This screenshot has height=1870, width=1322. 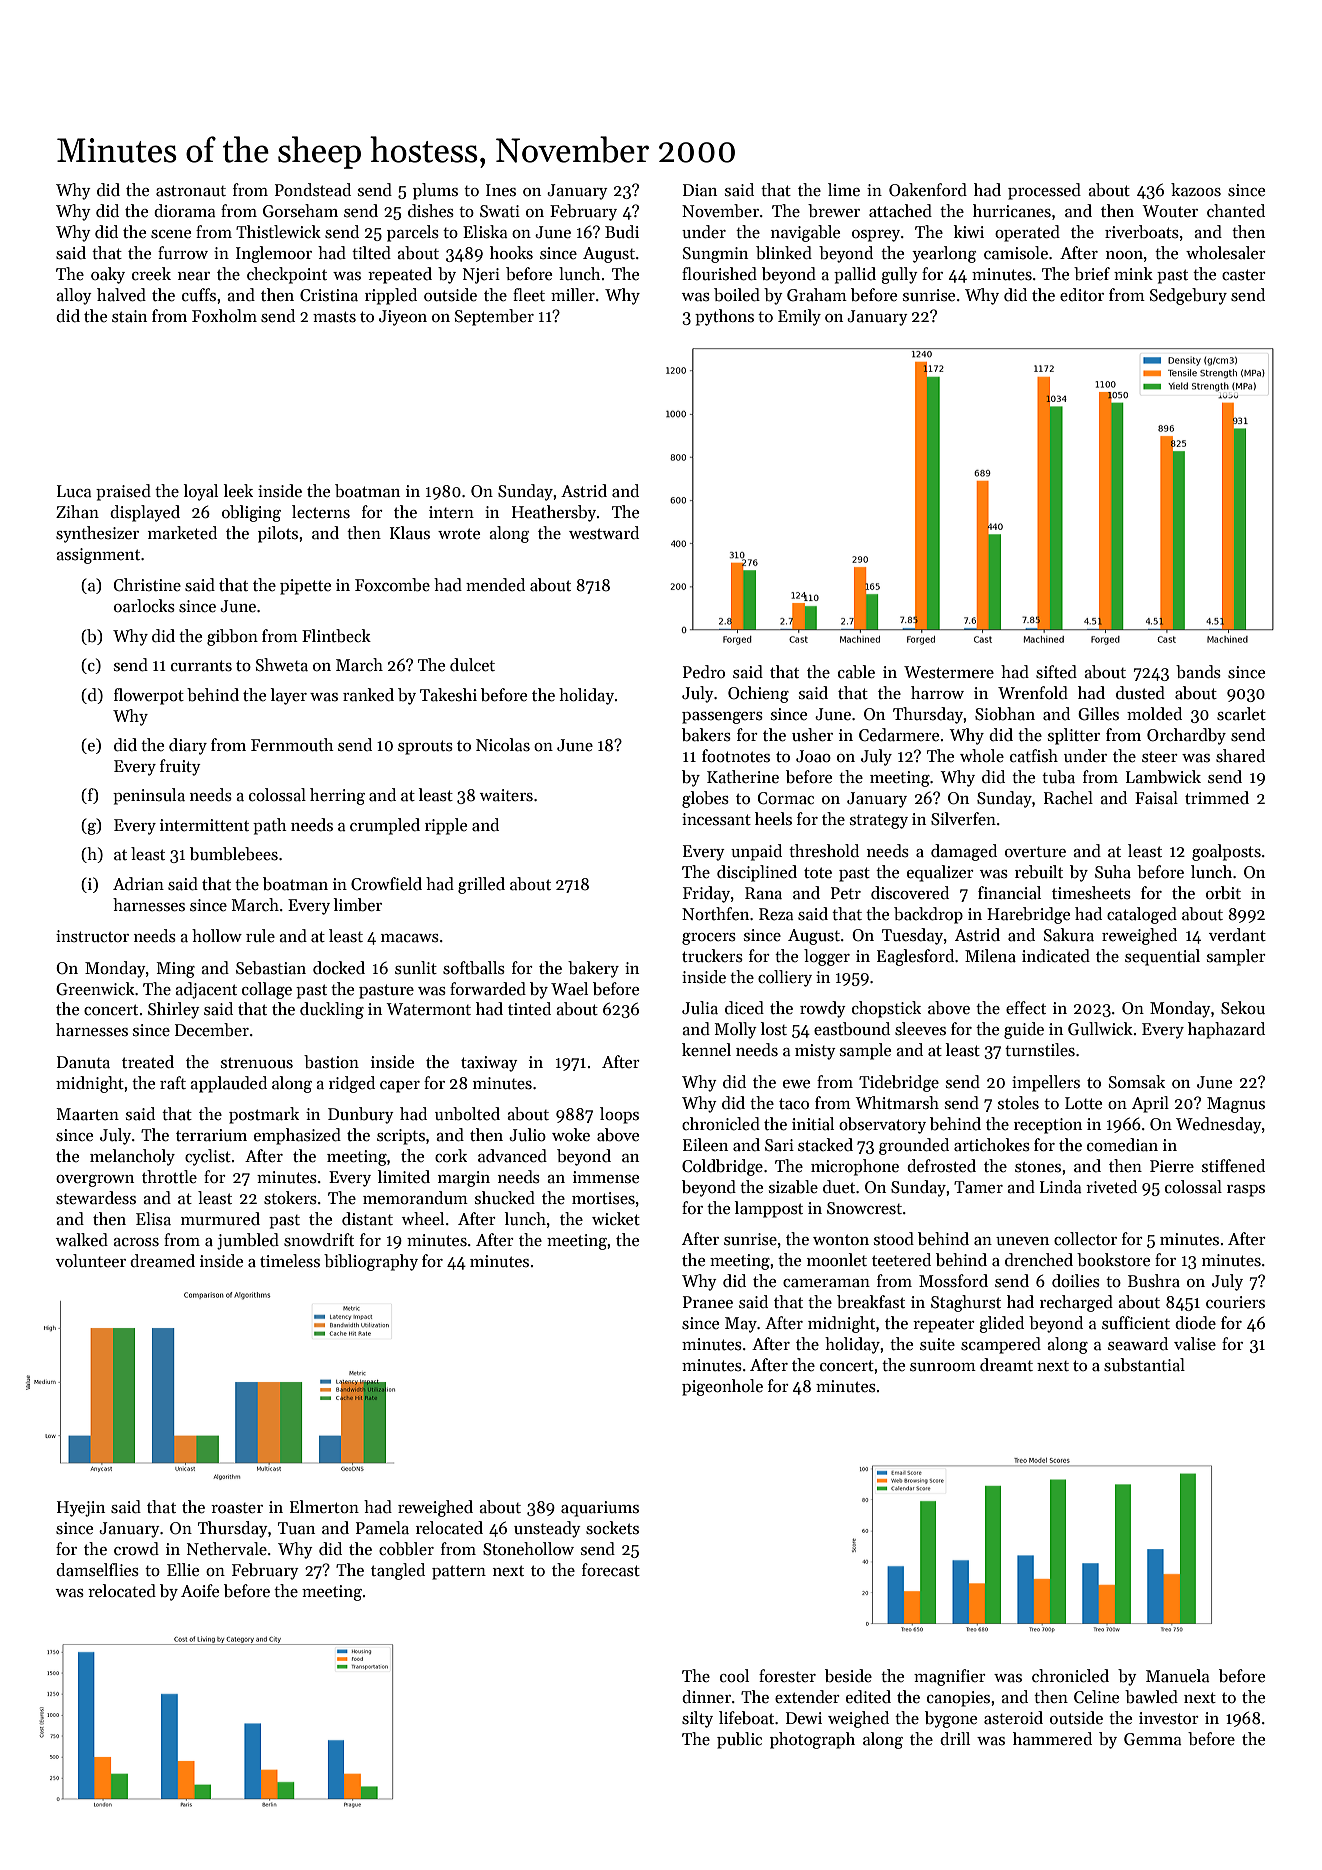 I want to click on Aoife, so click(x=200, y=1590).
